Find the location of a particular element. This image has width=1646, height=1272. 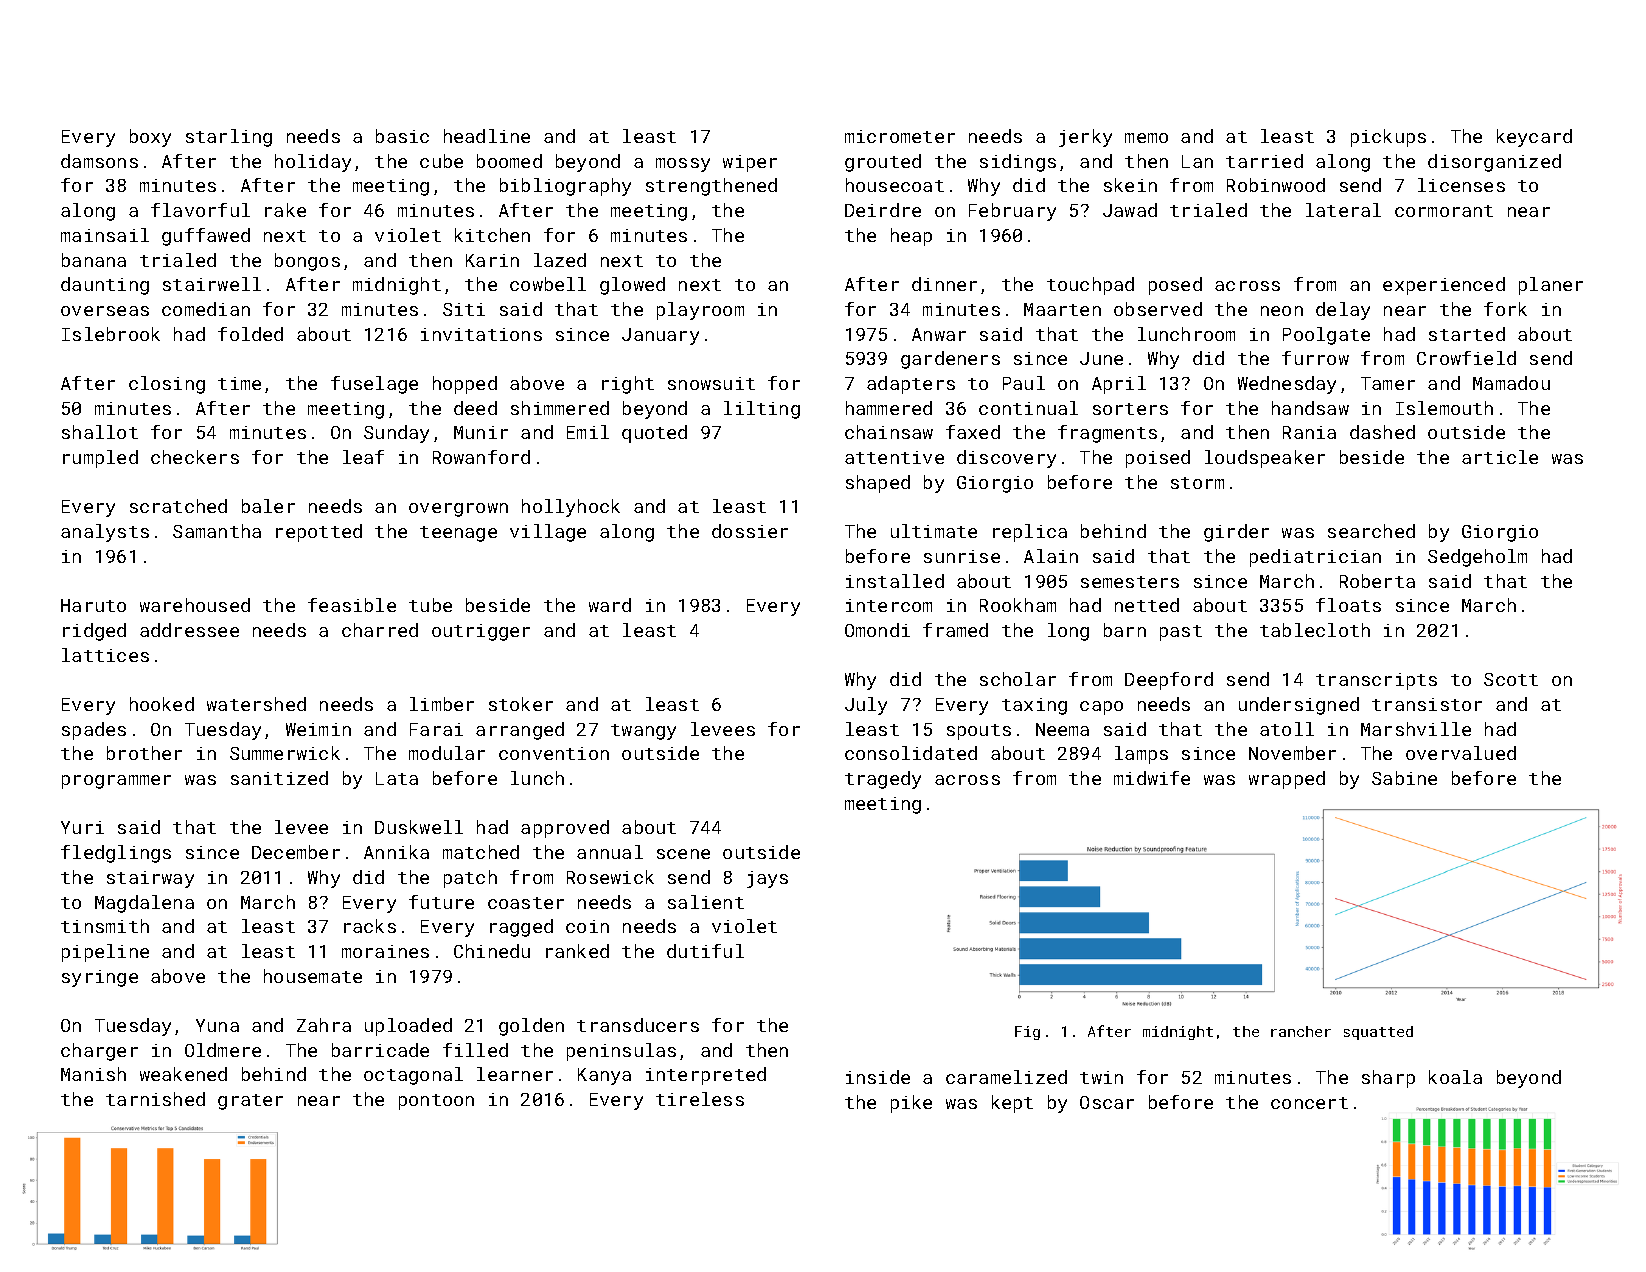

starling is located at coordinates (229, 138).
